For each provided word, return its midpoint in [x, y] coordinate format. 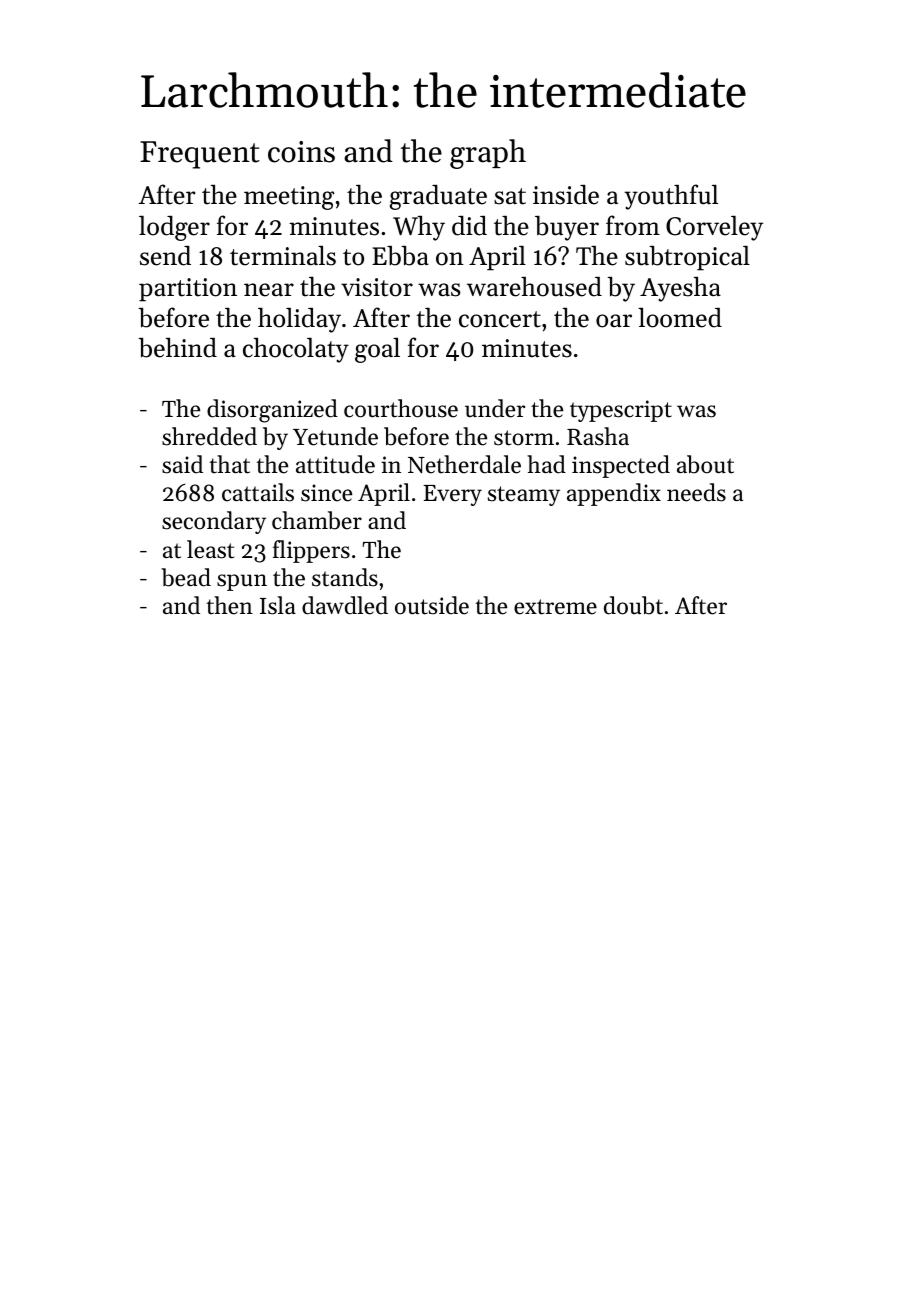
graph [488, 154]
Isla [278, 605]
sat [510, 196]
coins [301, 152]
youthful [671, 197]
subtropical [687, 258]
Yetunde [335, 436]
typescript [621, 411]
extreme [555, 607]
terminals [283, 256]
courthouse [401, 408]
